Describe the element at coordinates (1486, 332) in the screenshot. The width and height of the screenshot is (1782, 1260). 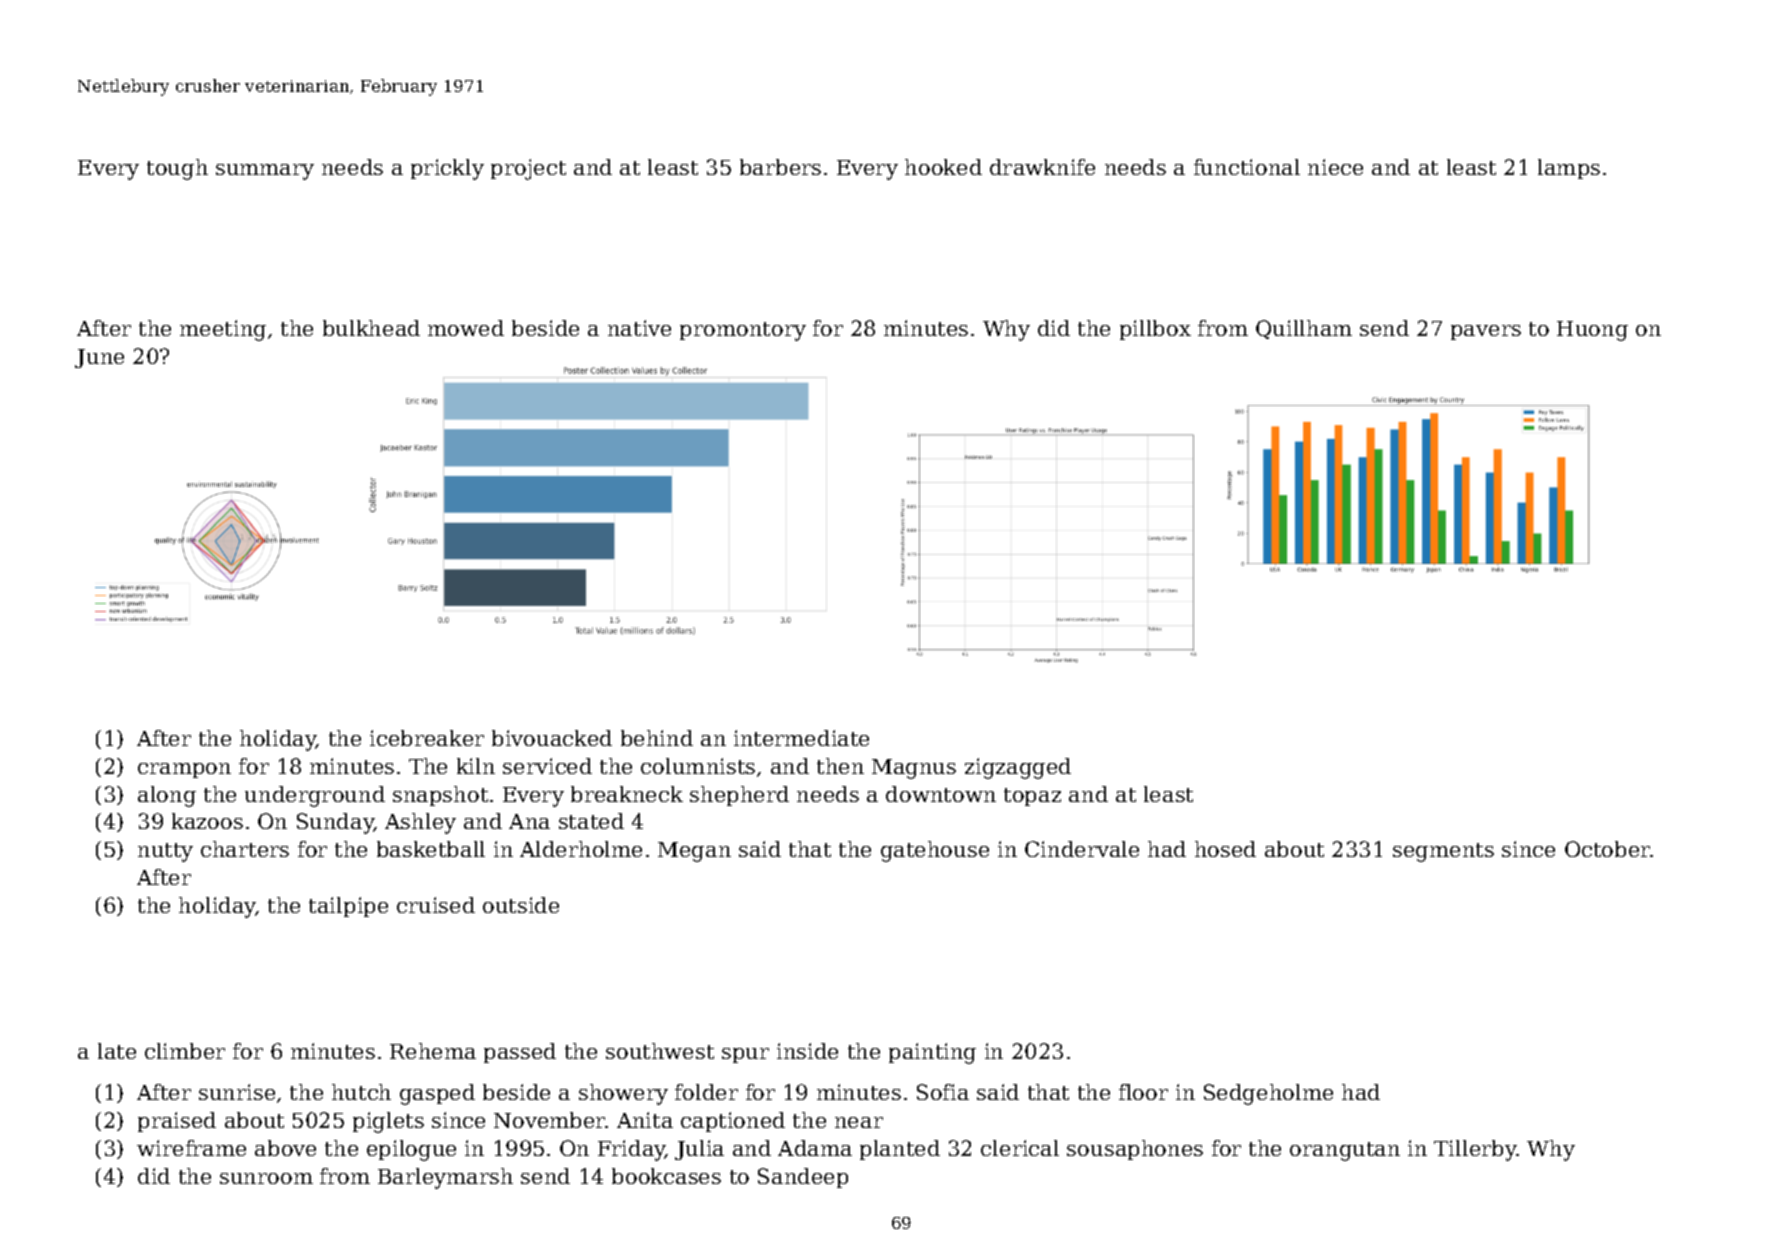
I see `pavers` at that location.
